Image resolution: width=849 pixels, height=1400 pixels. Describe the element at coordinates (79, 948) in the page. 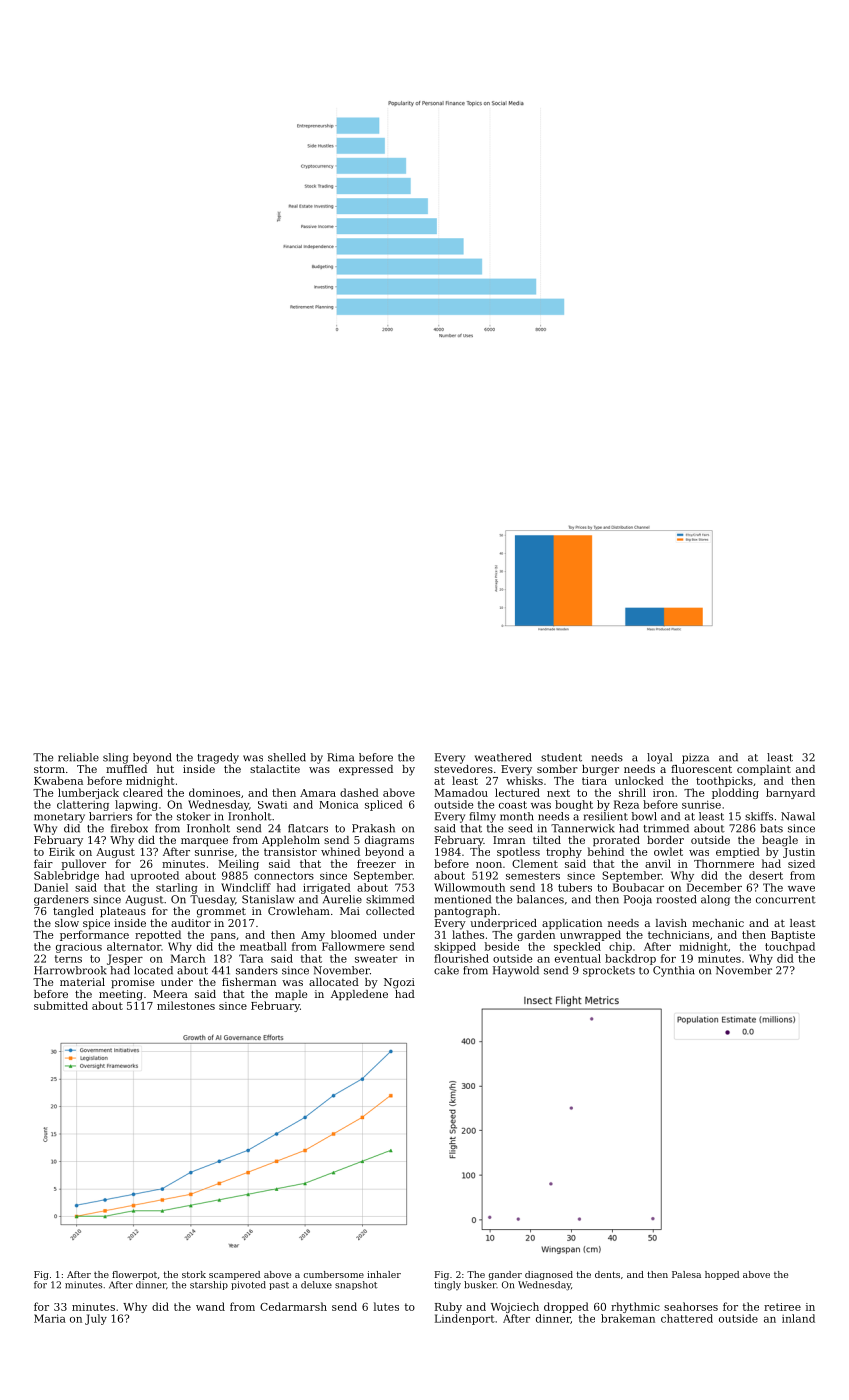

I see `gracious` at that location.
